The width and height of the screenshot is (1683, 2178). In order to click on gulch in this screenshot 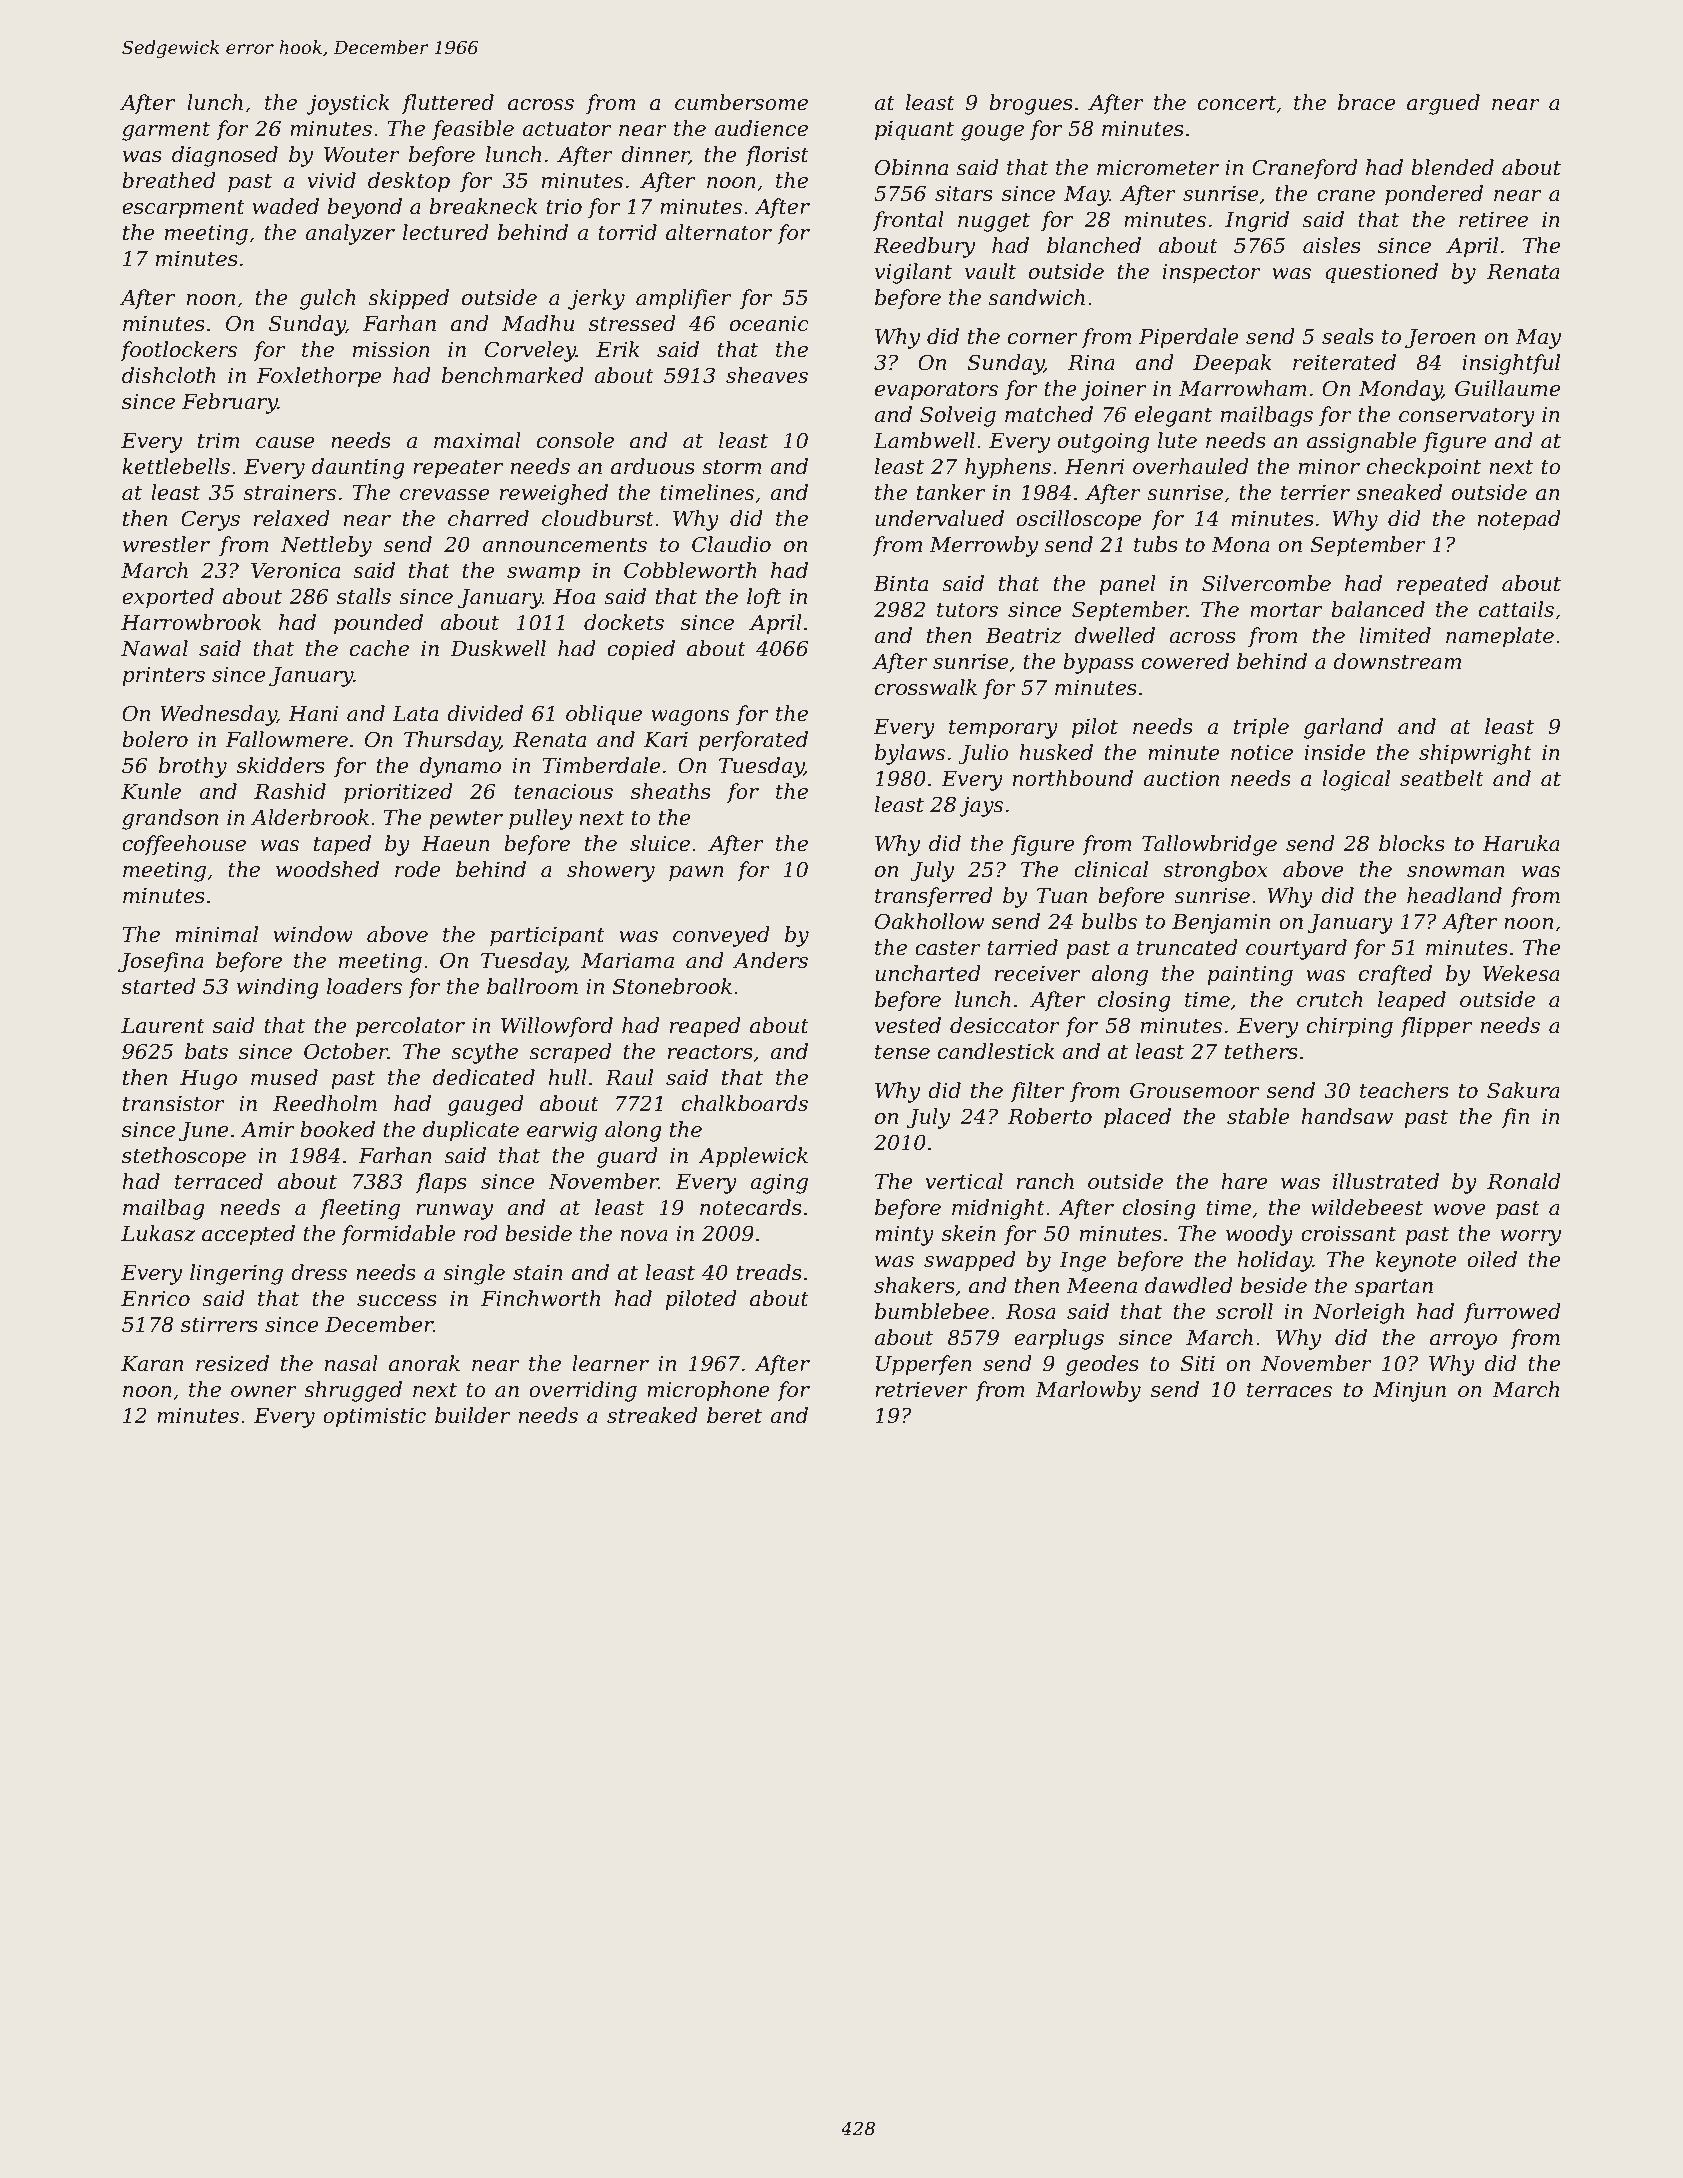, I will do `click(328, 299)`.
